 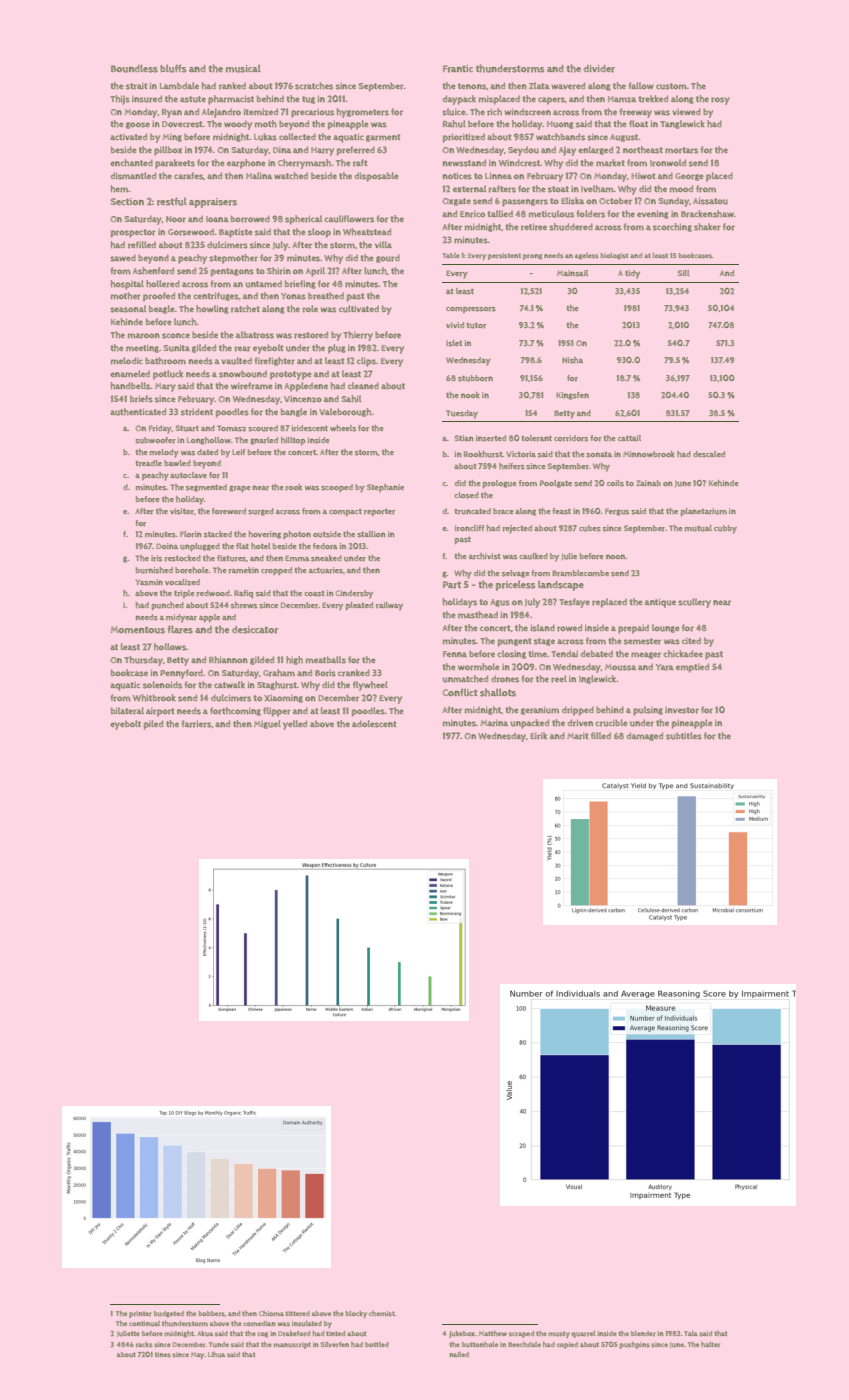 I want to click on itemized, so click(x=261, y=112).
